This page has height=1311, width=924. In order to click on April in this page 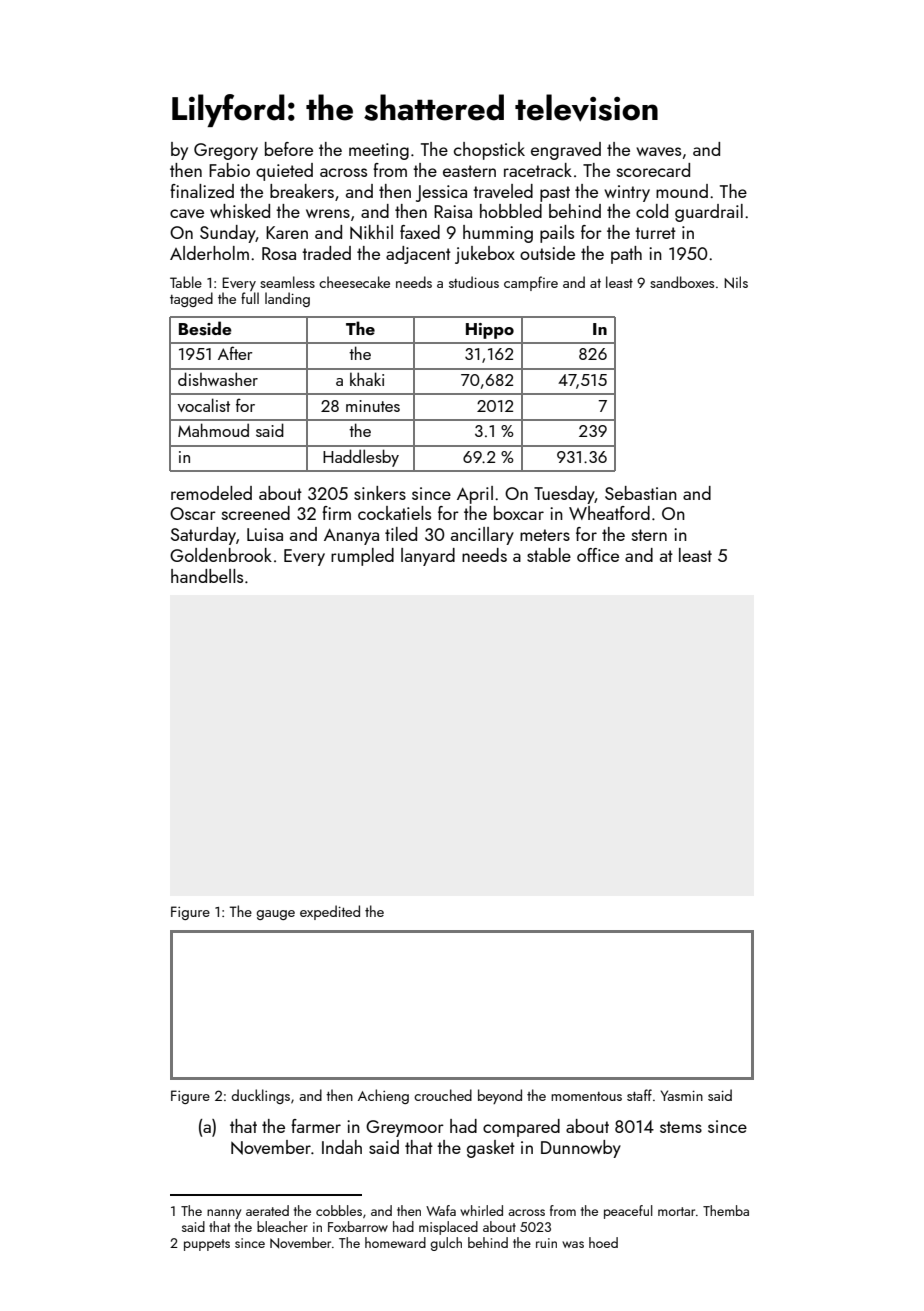, I will do `click(475, 495)`.
